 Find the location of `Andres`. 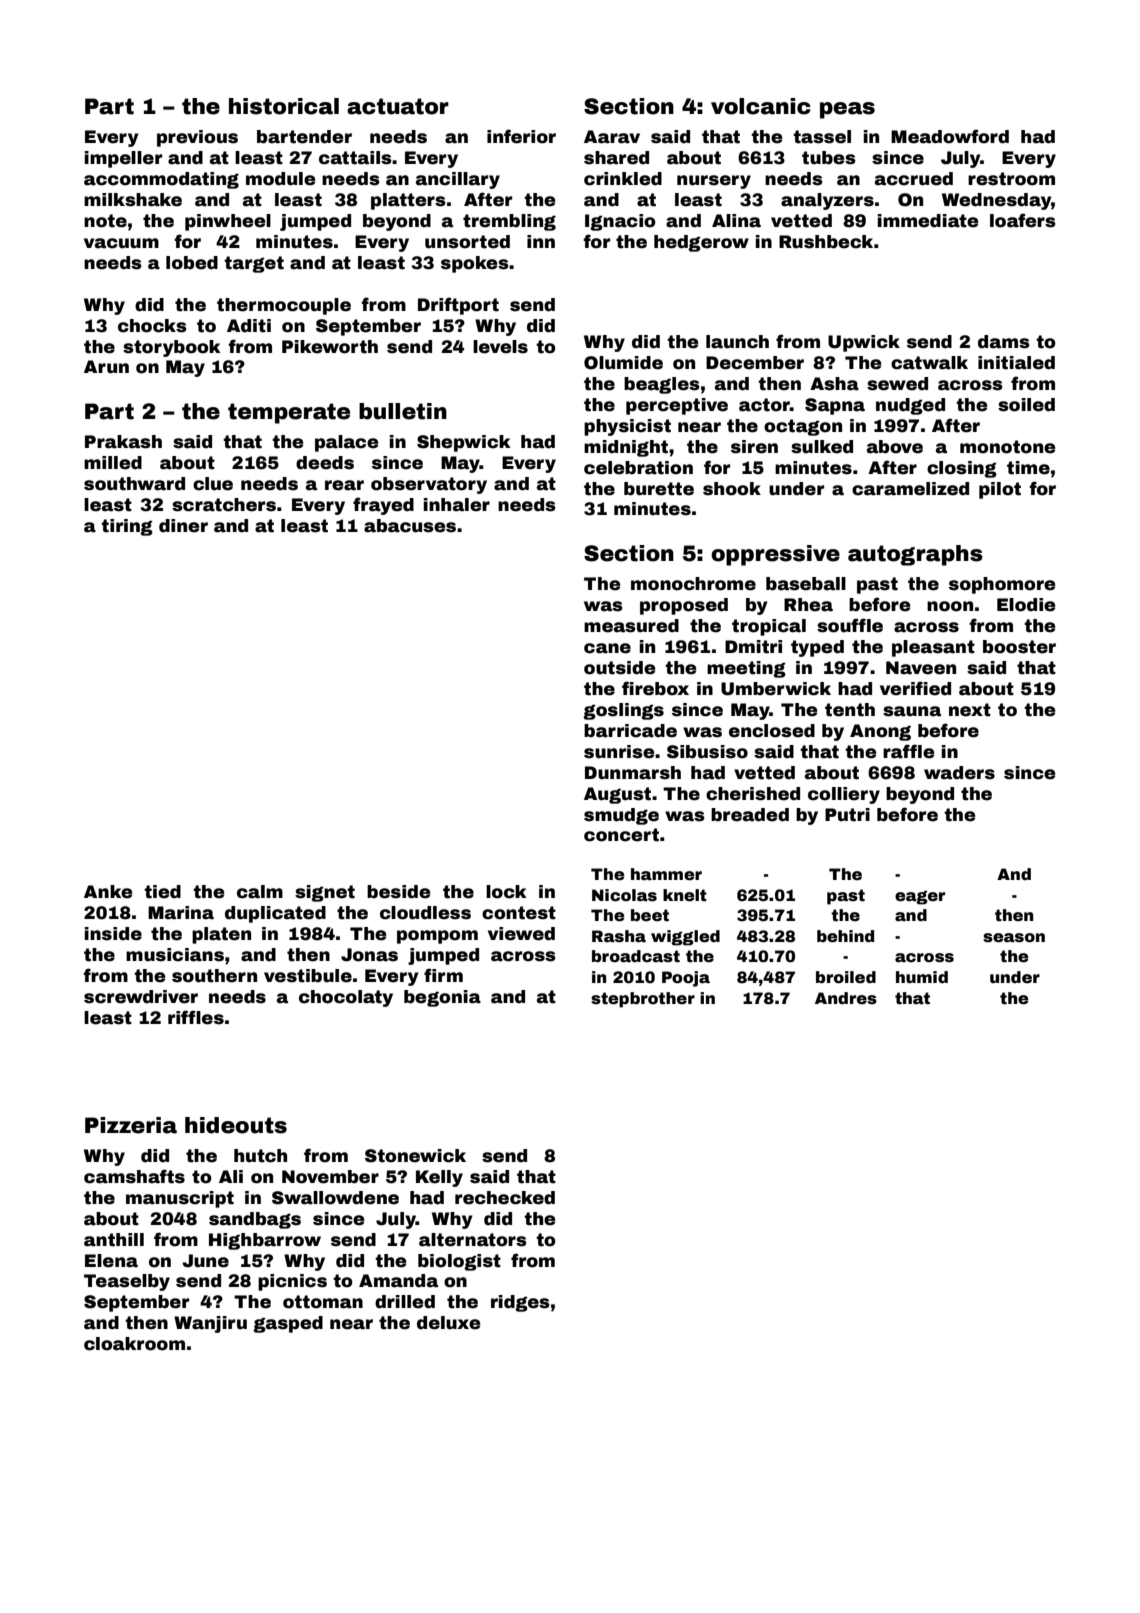

Andres is located at coordinates (846, 998).
